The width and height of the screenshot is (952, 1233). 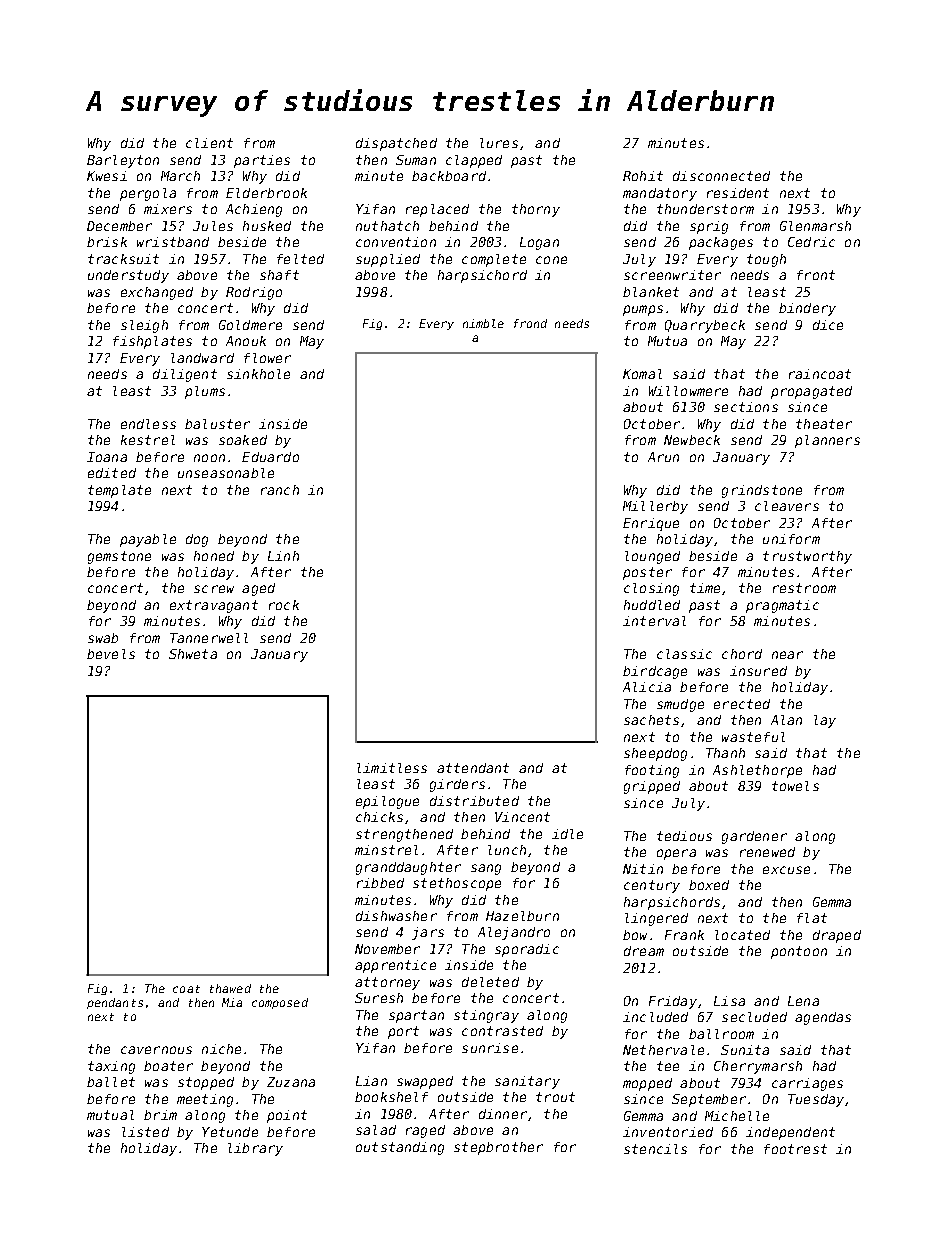 What do you see at coordinates (111, 654) in the screenshot?
I see `bevels` at bounding box center [111, 654].
